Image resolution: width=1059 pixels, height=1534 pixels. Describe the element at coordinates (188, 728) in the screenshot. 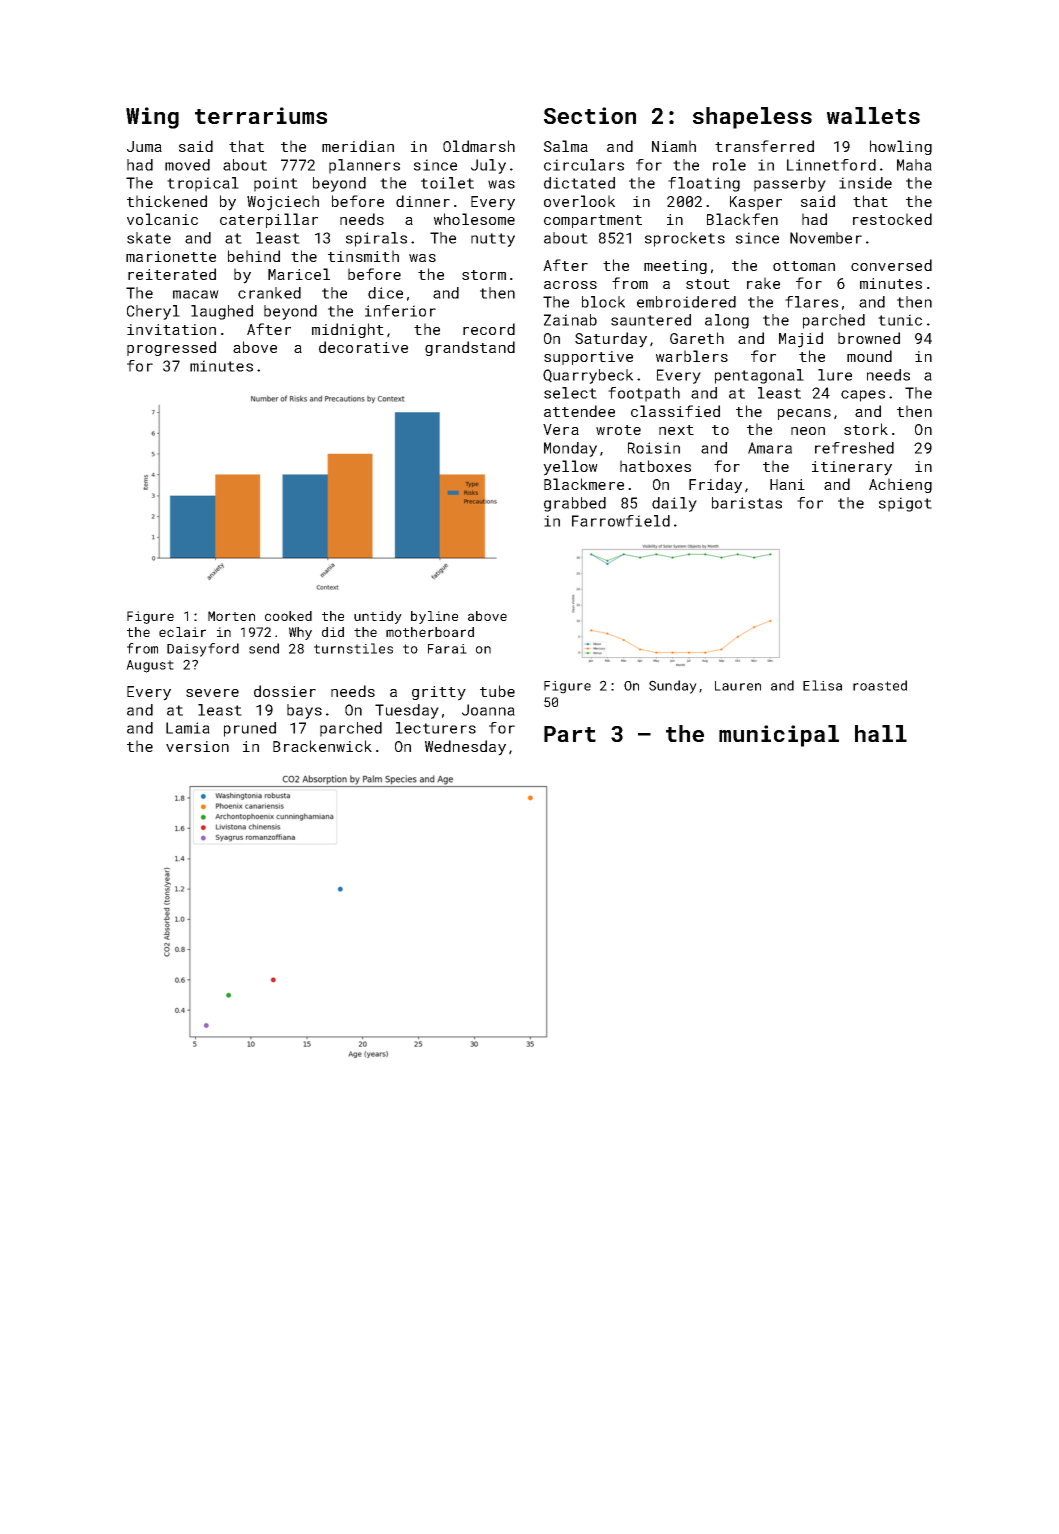

I see `Lamia` at that location.
